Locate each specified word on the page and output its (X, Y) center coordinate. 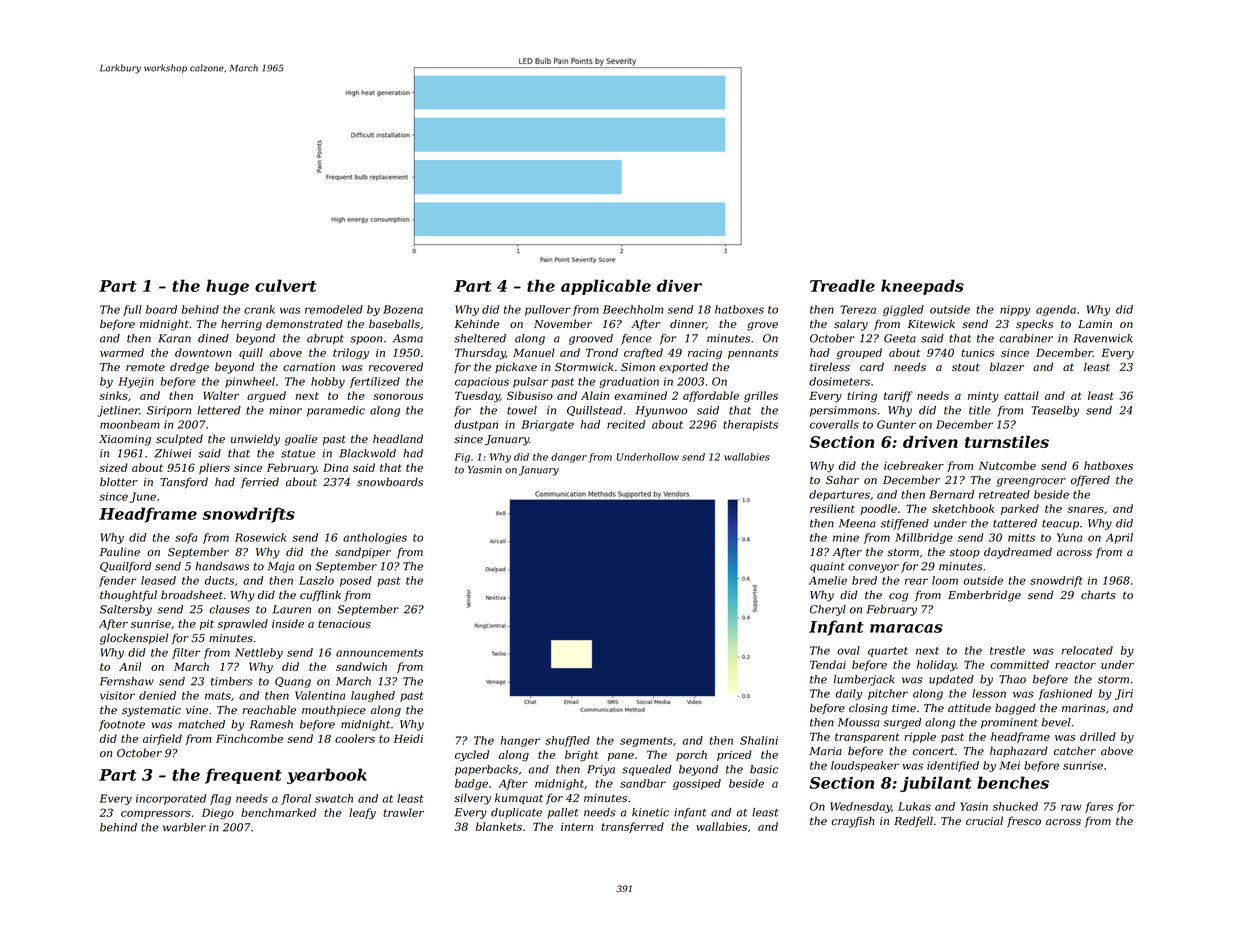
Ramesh (271, 724)
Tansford (184, 483)
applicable (606, 287)
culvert (285, 285)
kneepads (922, 287)
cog (898, 597)
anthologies (375, 538)
